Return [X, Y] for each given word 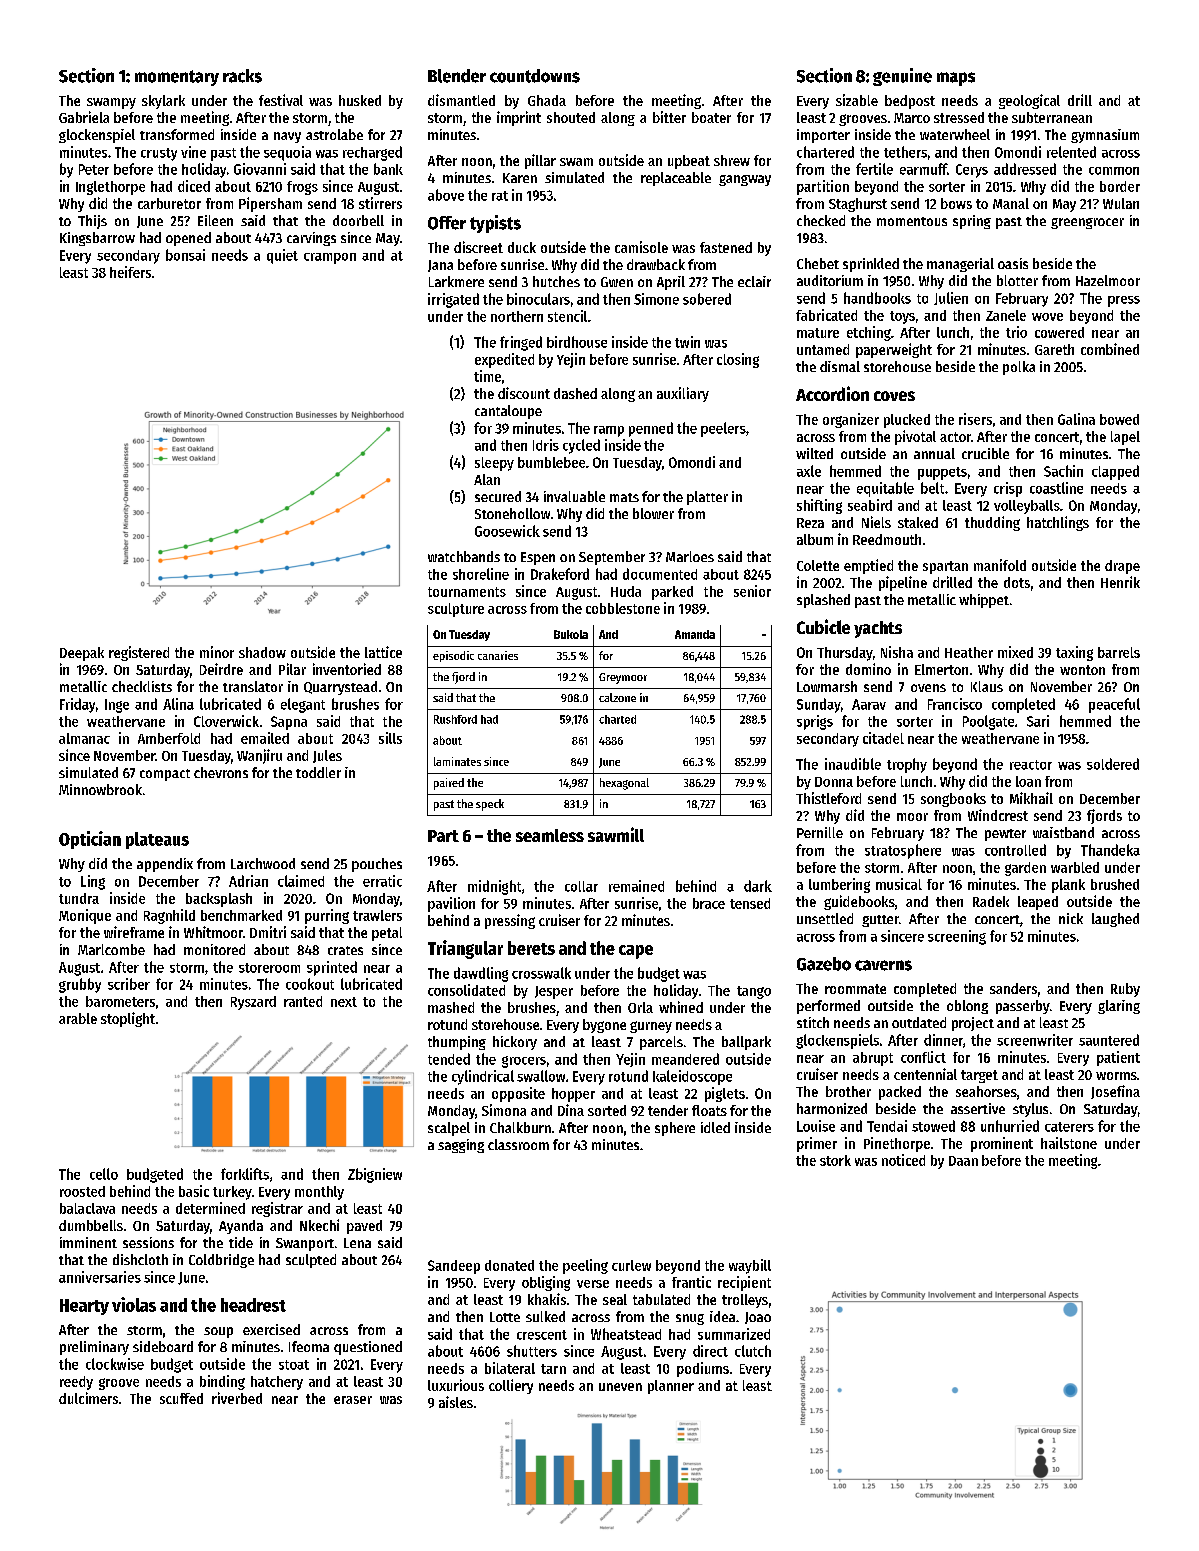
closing [738, 360]
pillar [540, 161]
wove [1047, 317]
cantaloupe [508, 412]
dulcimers [88, 1398]
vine [193, 152]
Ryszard [253, 1003]
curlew [631, 1265]
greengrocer [1087, 223]
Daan [963, 1161]
